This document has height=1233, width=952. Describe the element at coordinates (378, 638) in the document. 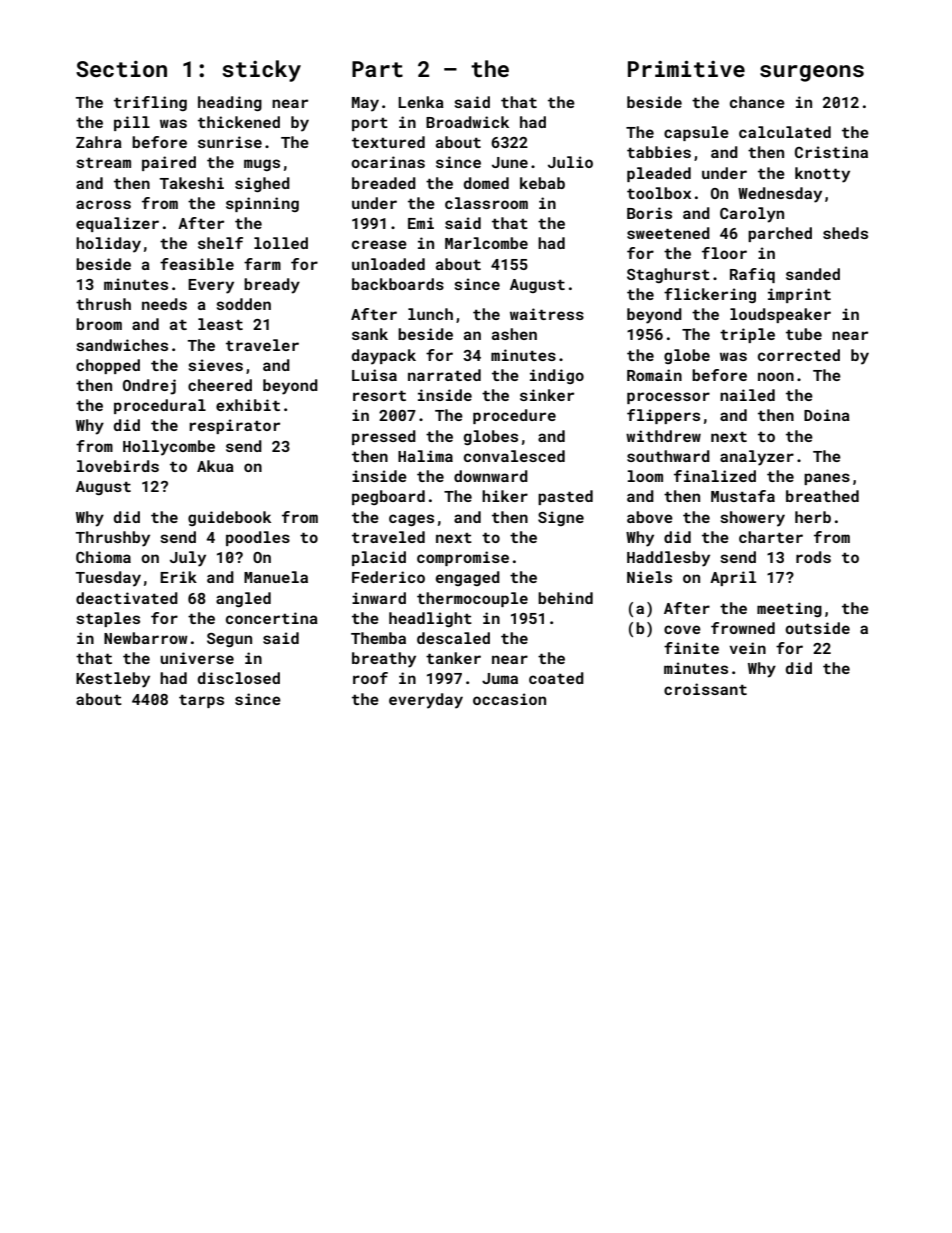

I see `Themba` at that location.
